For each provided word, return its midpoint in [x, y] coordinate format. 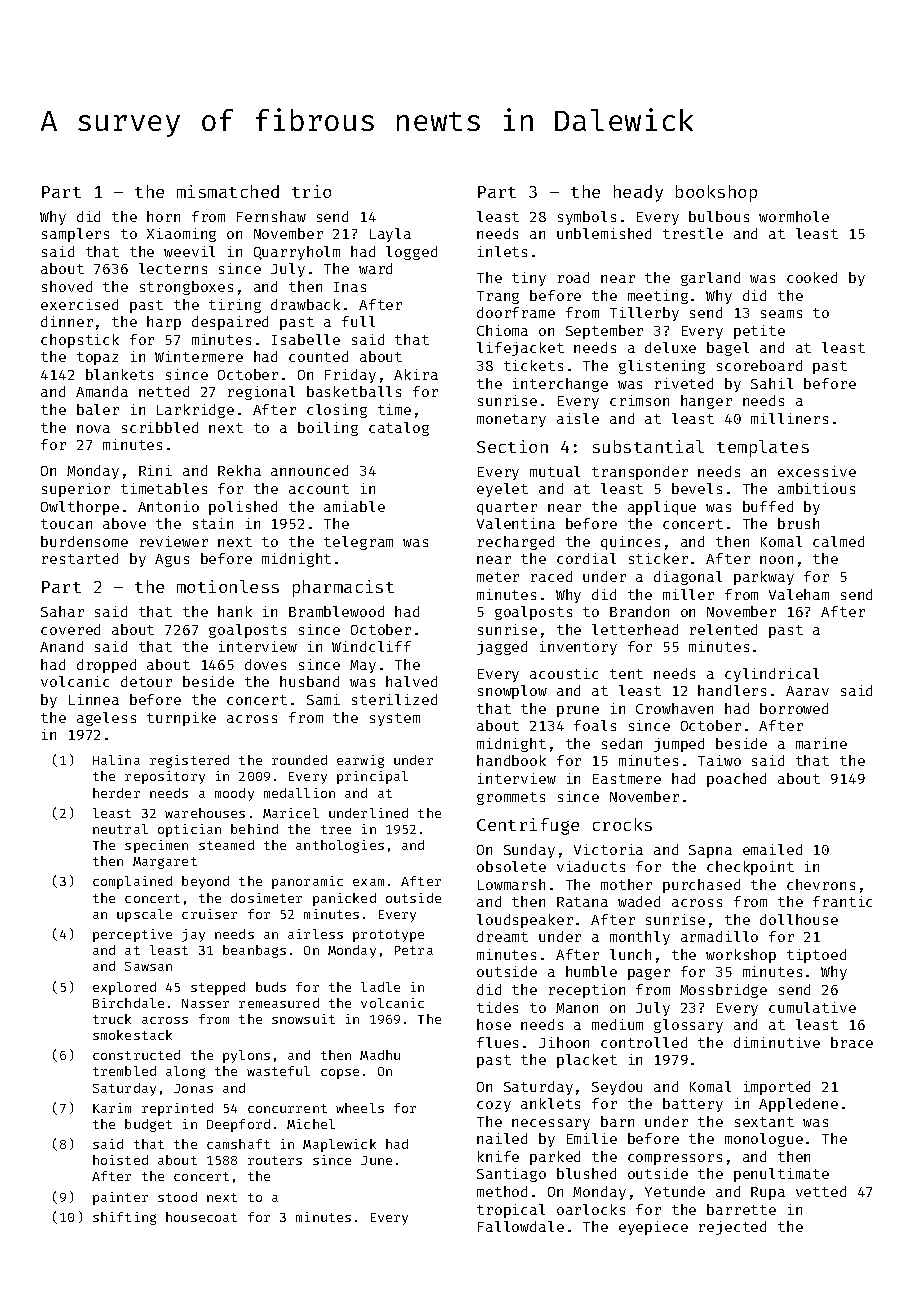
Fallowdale [521, 1226]
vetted [821, 1191]
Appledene [798, 1105]
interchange [560, 385]
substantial [648, 446]
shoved [67, 286]
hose [494, 1024]
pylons [246, 1056]
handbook [511, 760]
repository [165, 777]
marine [821, 743]
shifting [124, 1218]
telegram [358, 543]
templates [763, 448]
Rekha [239, 470]
